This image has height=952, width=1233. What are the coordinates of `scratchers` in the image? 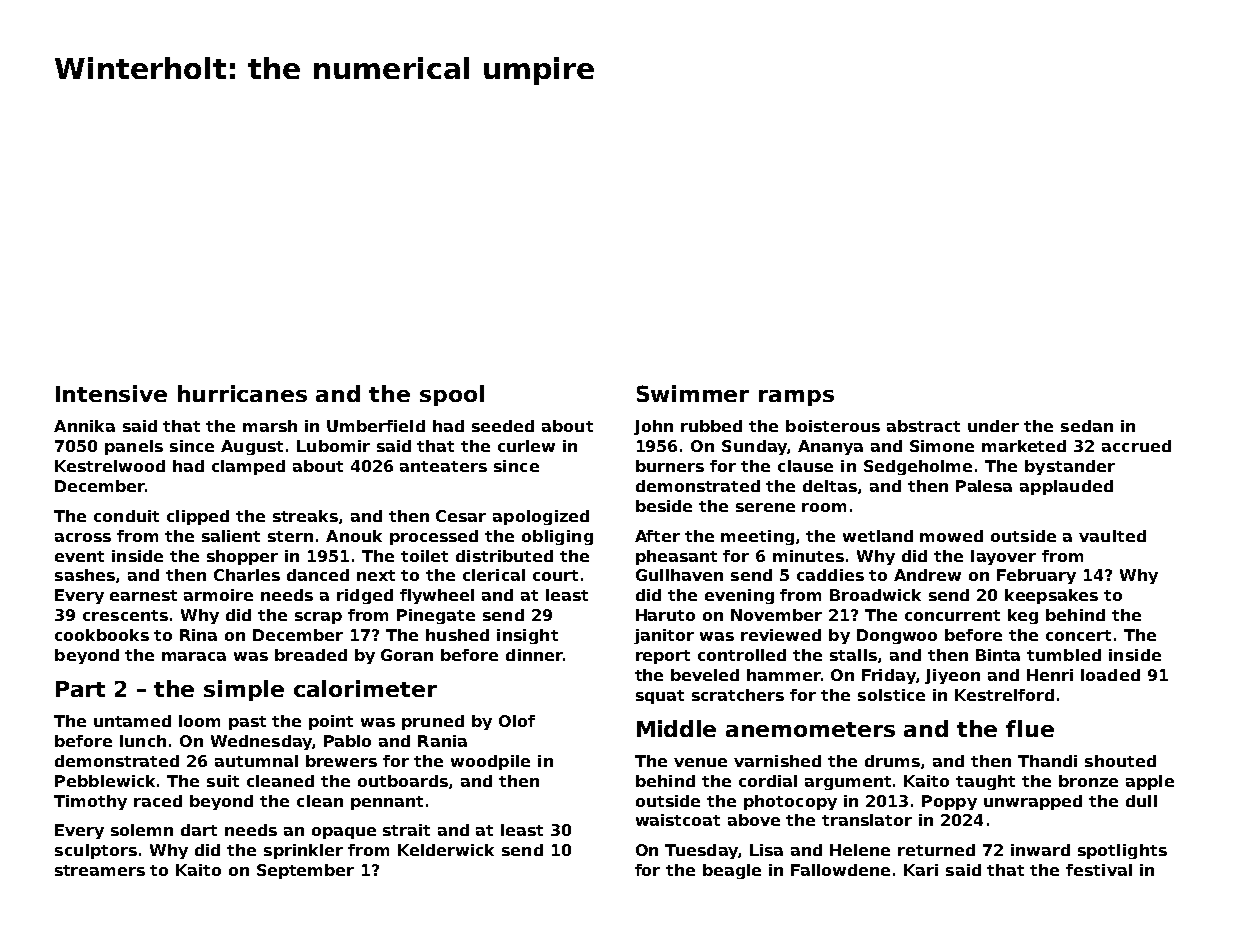 It's located at (738, 695).
